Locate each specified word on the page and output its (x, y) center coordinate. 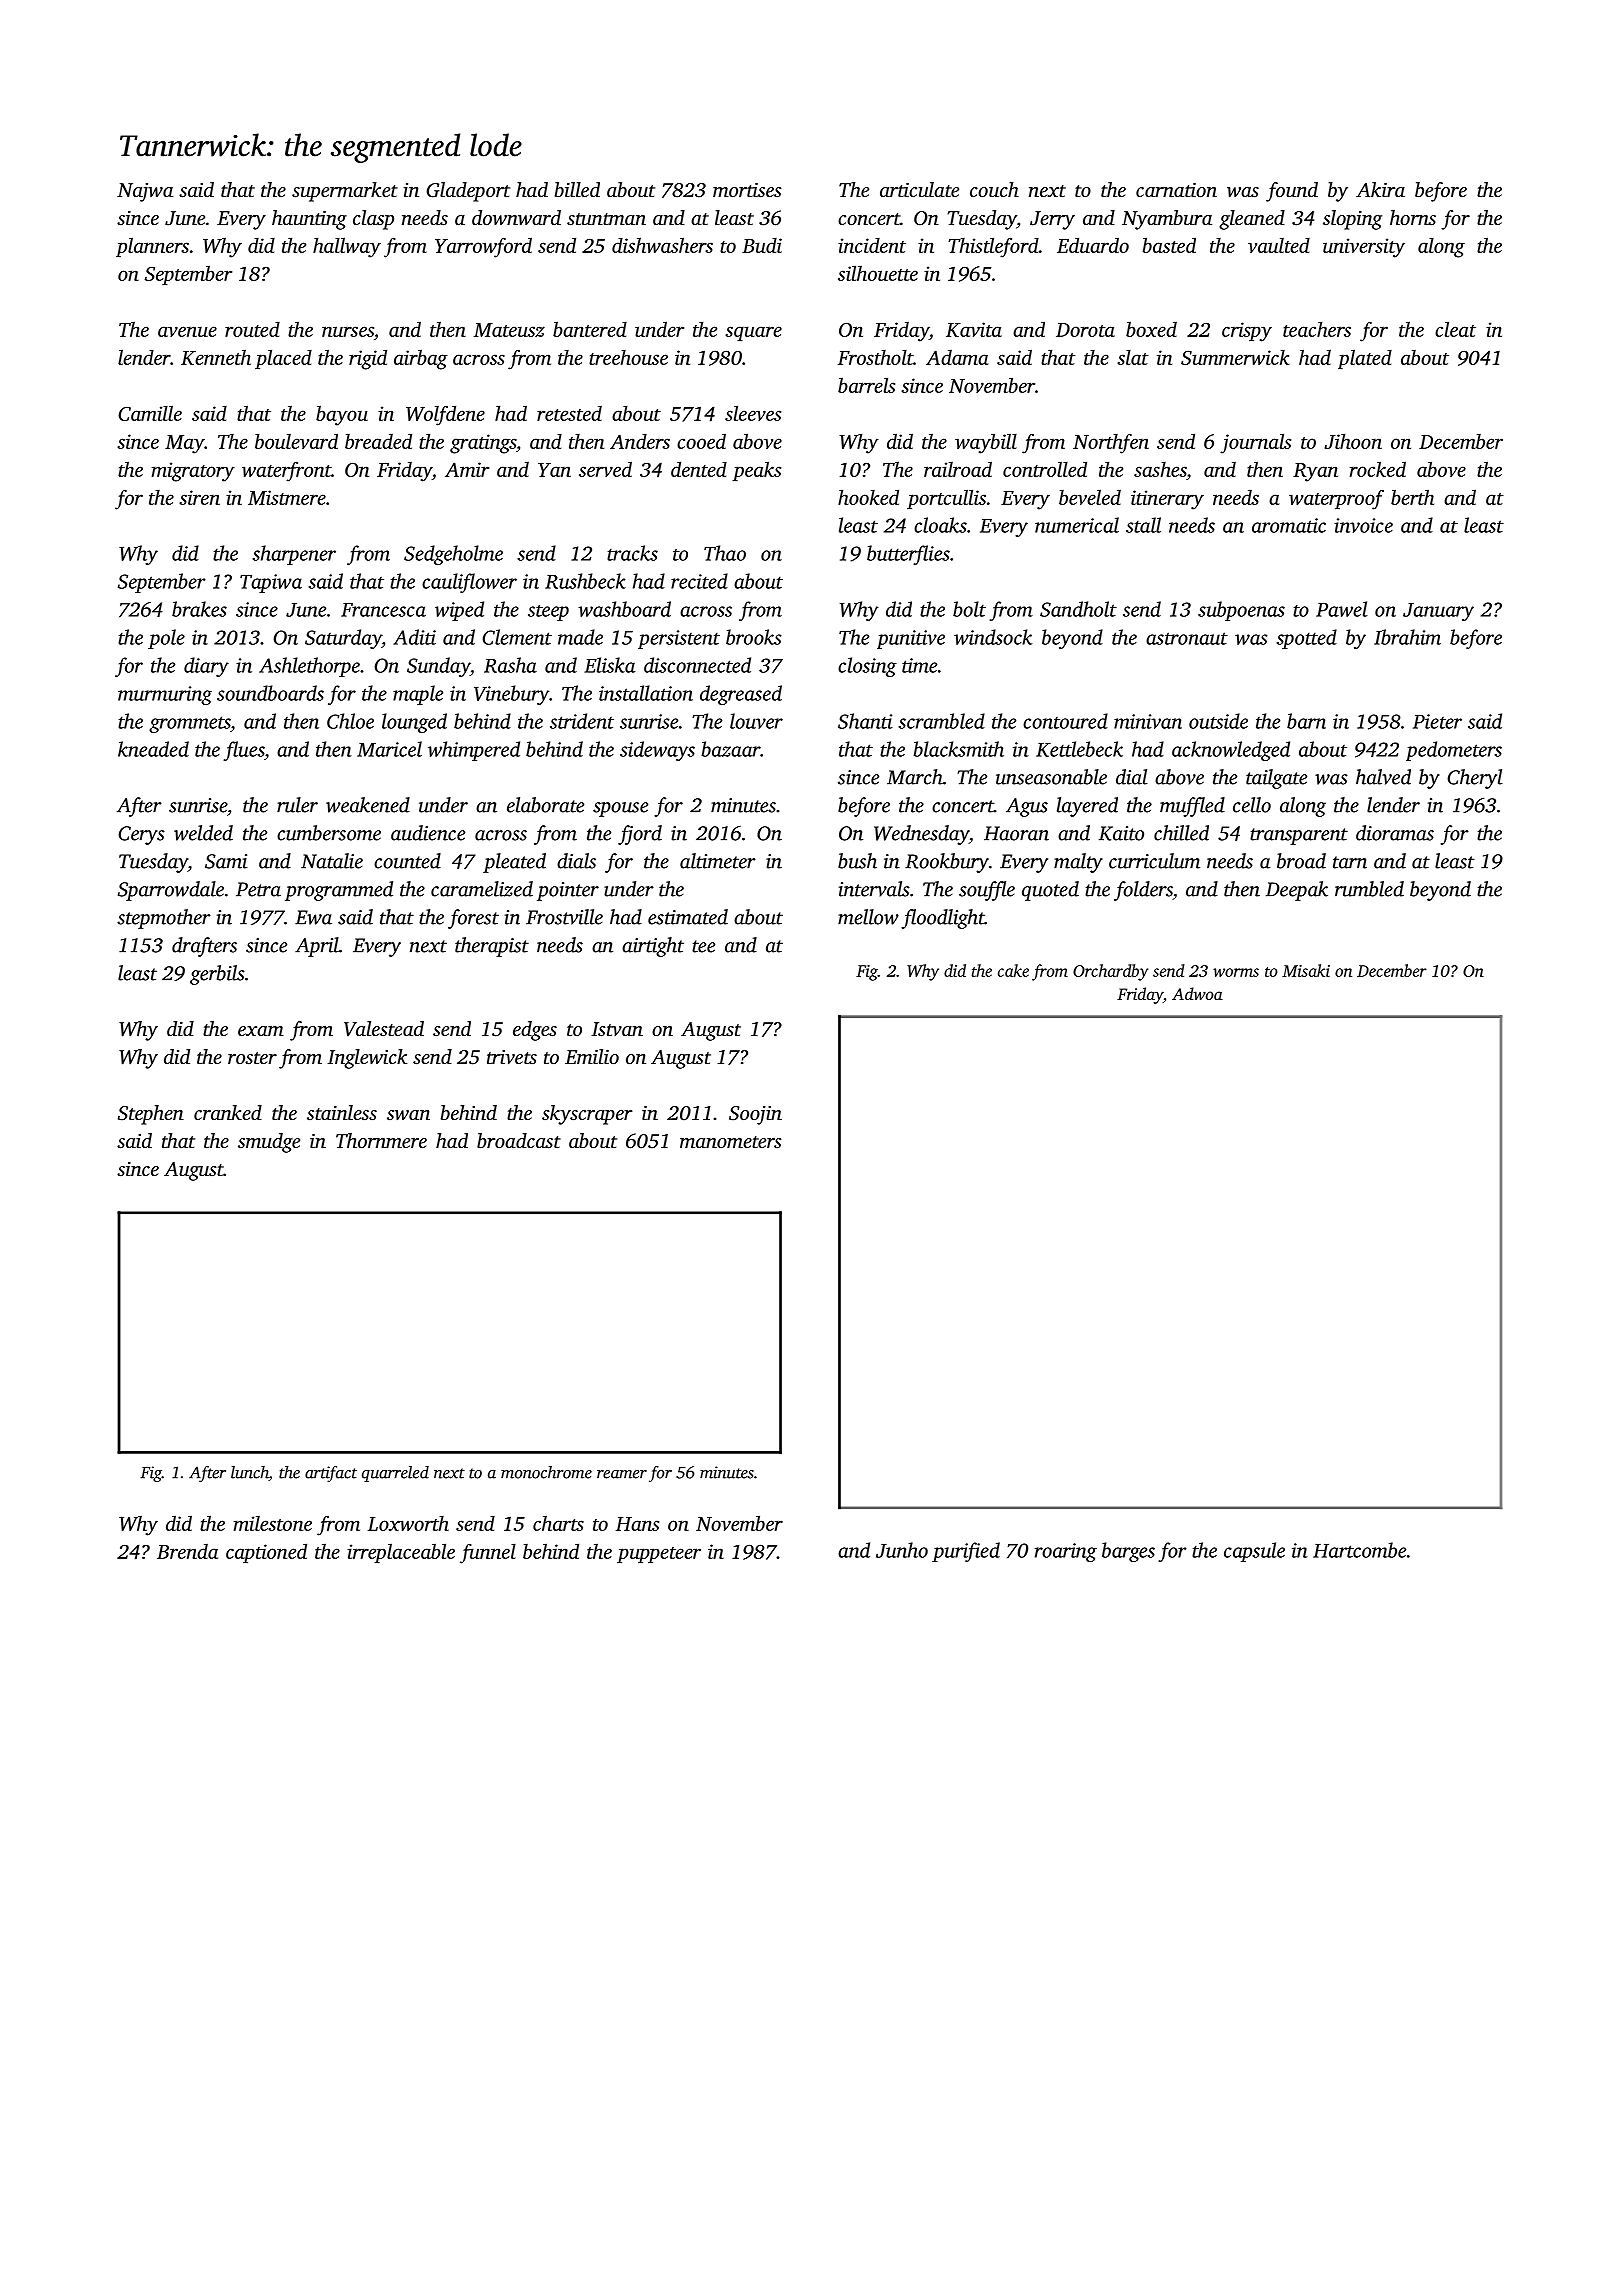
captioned (266, 1553)
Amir (467, 469)
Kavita (974, 329)
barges (1128, 1552)
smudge (269, 1143)
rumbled (1369, 889)
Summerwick (1235, 357)
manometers (731, 1142)
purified (966, 1552)
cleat (1455, 329)
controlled (1045, 469)
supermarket (345, 192)
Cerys (141, 835)
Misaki (1306, 970)
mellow (868, 917)
